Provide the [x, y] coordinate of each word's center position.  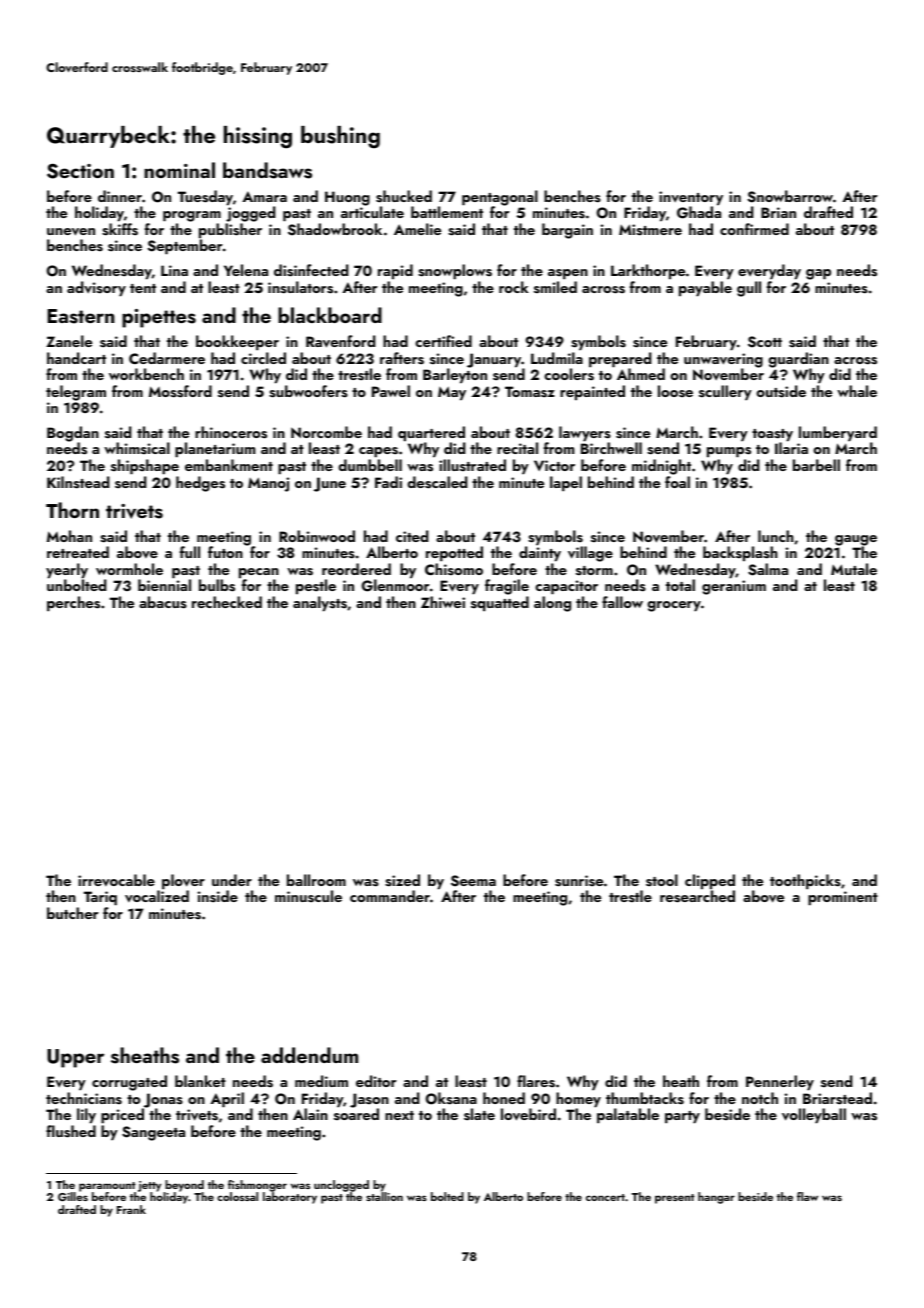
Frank [131, 1209]
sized [402, 880]
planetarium [215, 450]
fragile [507, 587]
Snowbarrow [790, 196]
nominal [179, 170]
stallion [384, 1196]
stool [662, 880]
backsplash [740, 554]
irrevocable [116, 880]
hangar [716, 1198]
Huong [347, 198]
